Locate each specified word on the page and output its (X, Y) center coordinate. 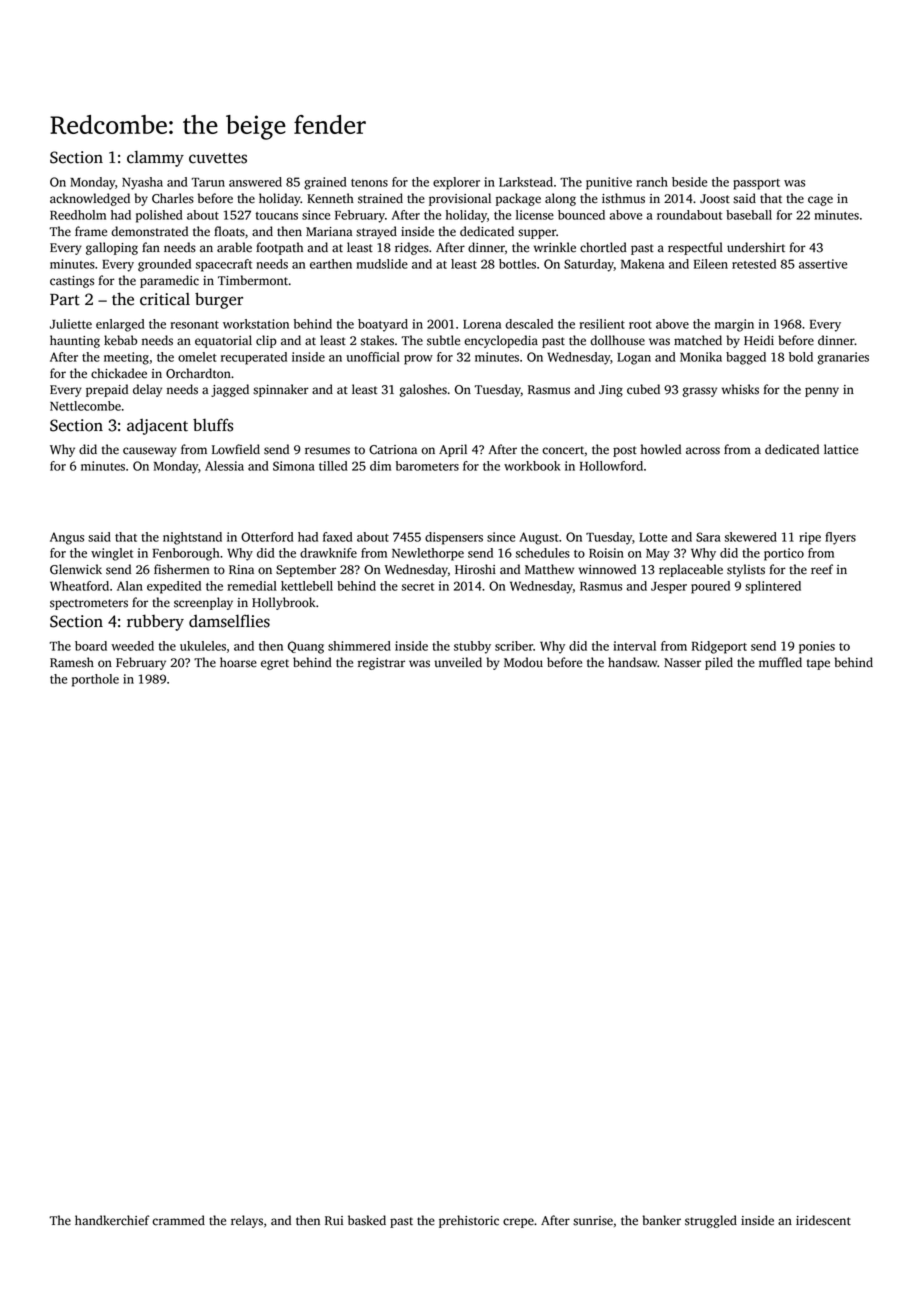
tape (818, 664)
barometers (427, 466)
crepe (518, 1223)
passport (756, 184)
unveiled (458, 662)
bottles (517, 264)
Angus (67, 538)
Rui (334, 1221)
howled (661, 449)
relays (247, 1221)
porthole (95, 680)
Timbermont (253, 280)
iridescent (823, 1220)
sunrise (593, 1221)
